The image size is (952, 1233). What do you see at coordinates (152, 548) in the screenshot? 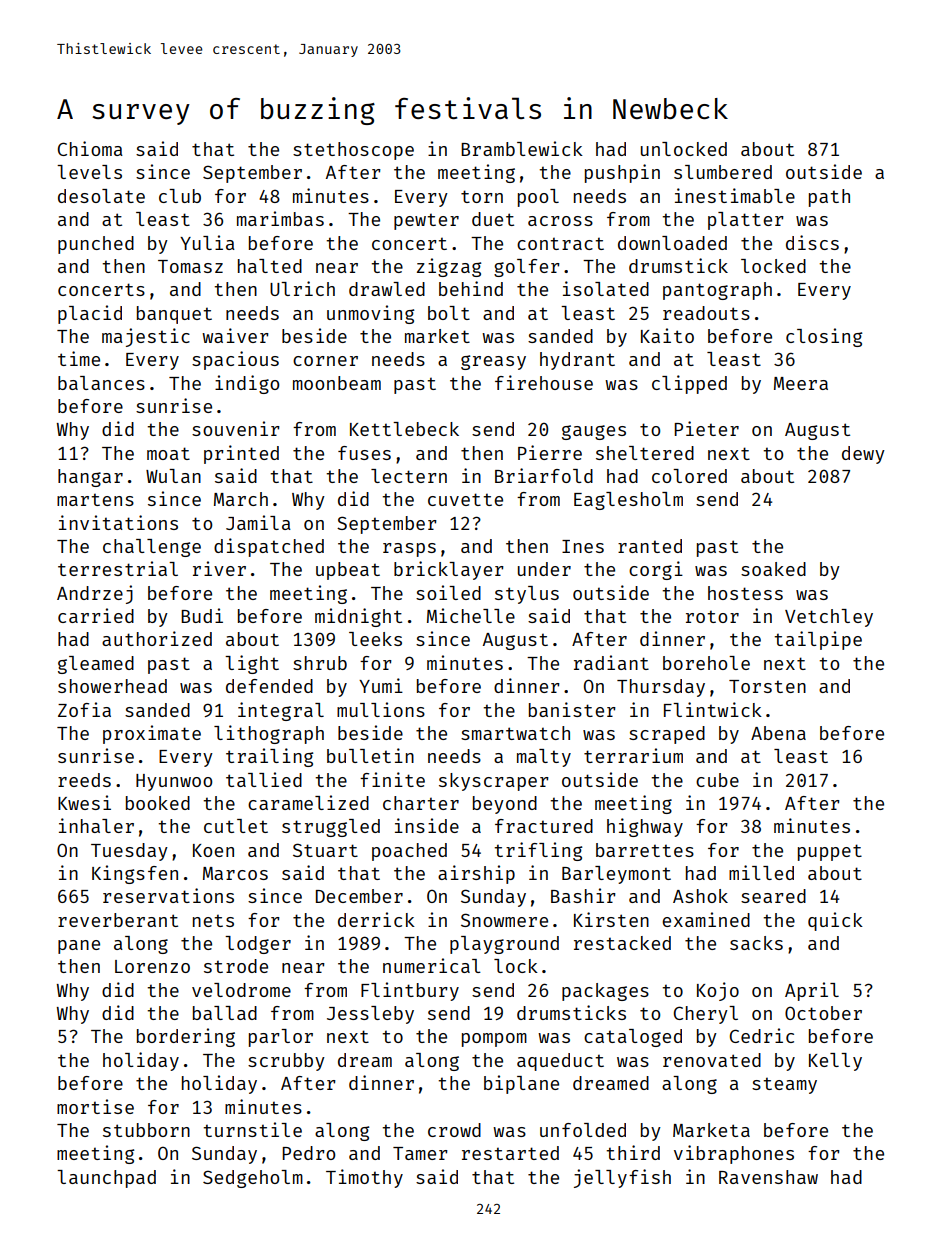
I see `challenge` at bounding box center [152, 548].
